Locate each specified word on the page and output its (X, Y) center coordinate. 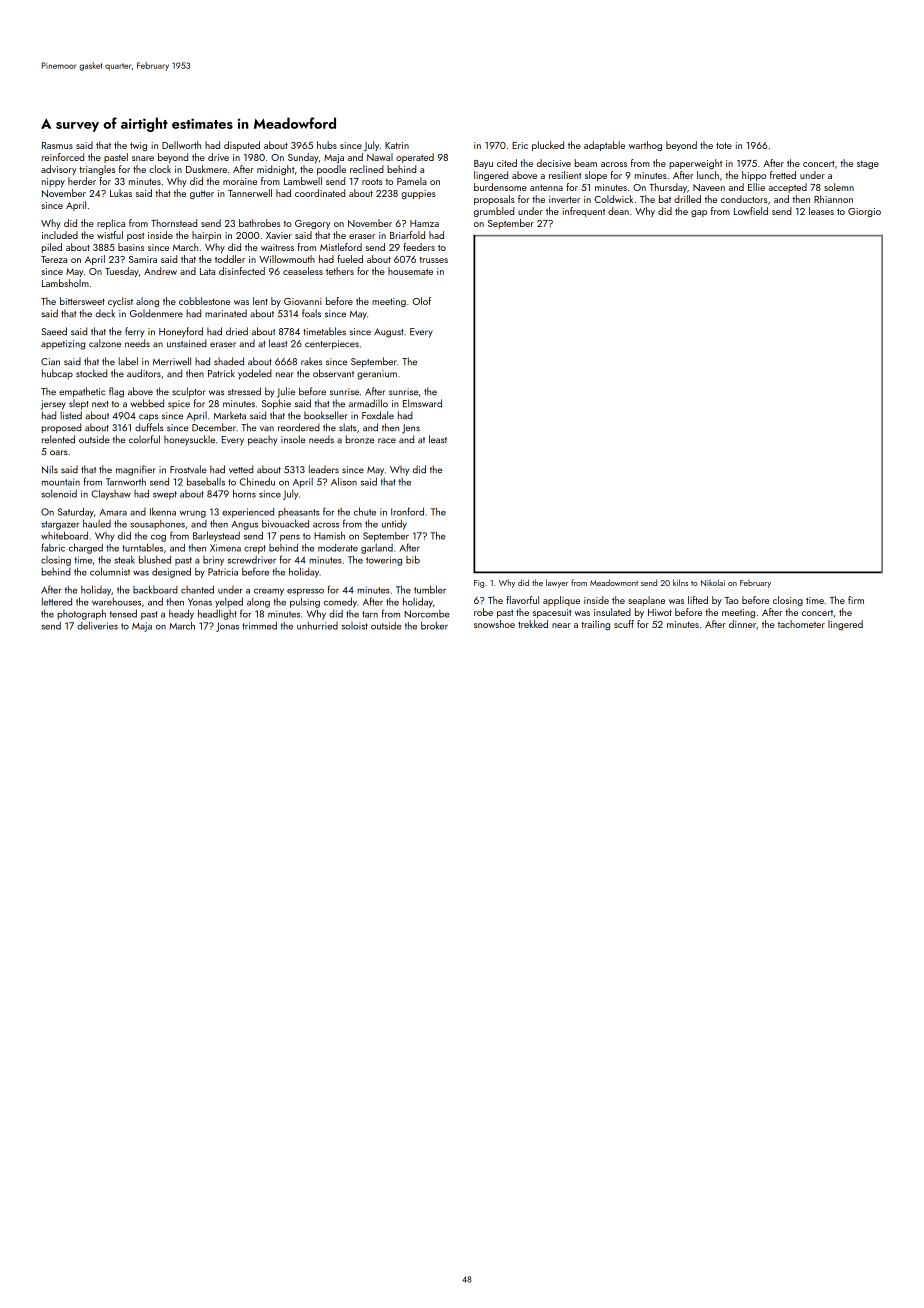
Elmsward (422, 403)
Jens (411, 429)
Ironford (407, 511)
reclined (367, 169)
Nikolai (713, 582)
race (387, 440)
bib (413, 559)
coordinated (320, 193)
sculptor (188, 392)
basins (131, 247)
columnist (110, 571)
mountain (61, 482)
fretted (783, 175)
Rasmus (57, 145)
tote (724, 145)
